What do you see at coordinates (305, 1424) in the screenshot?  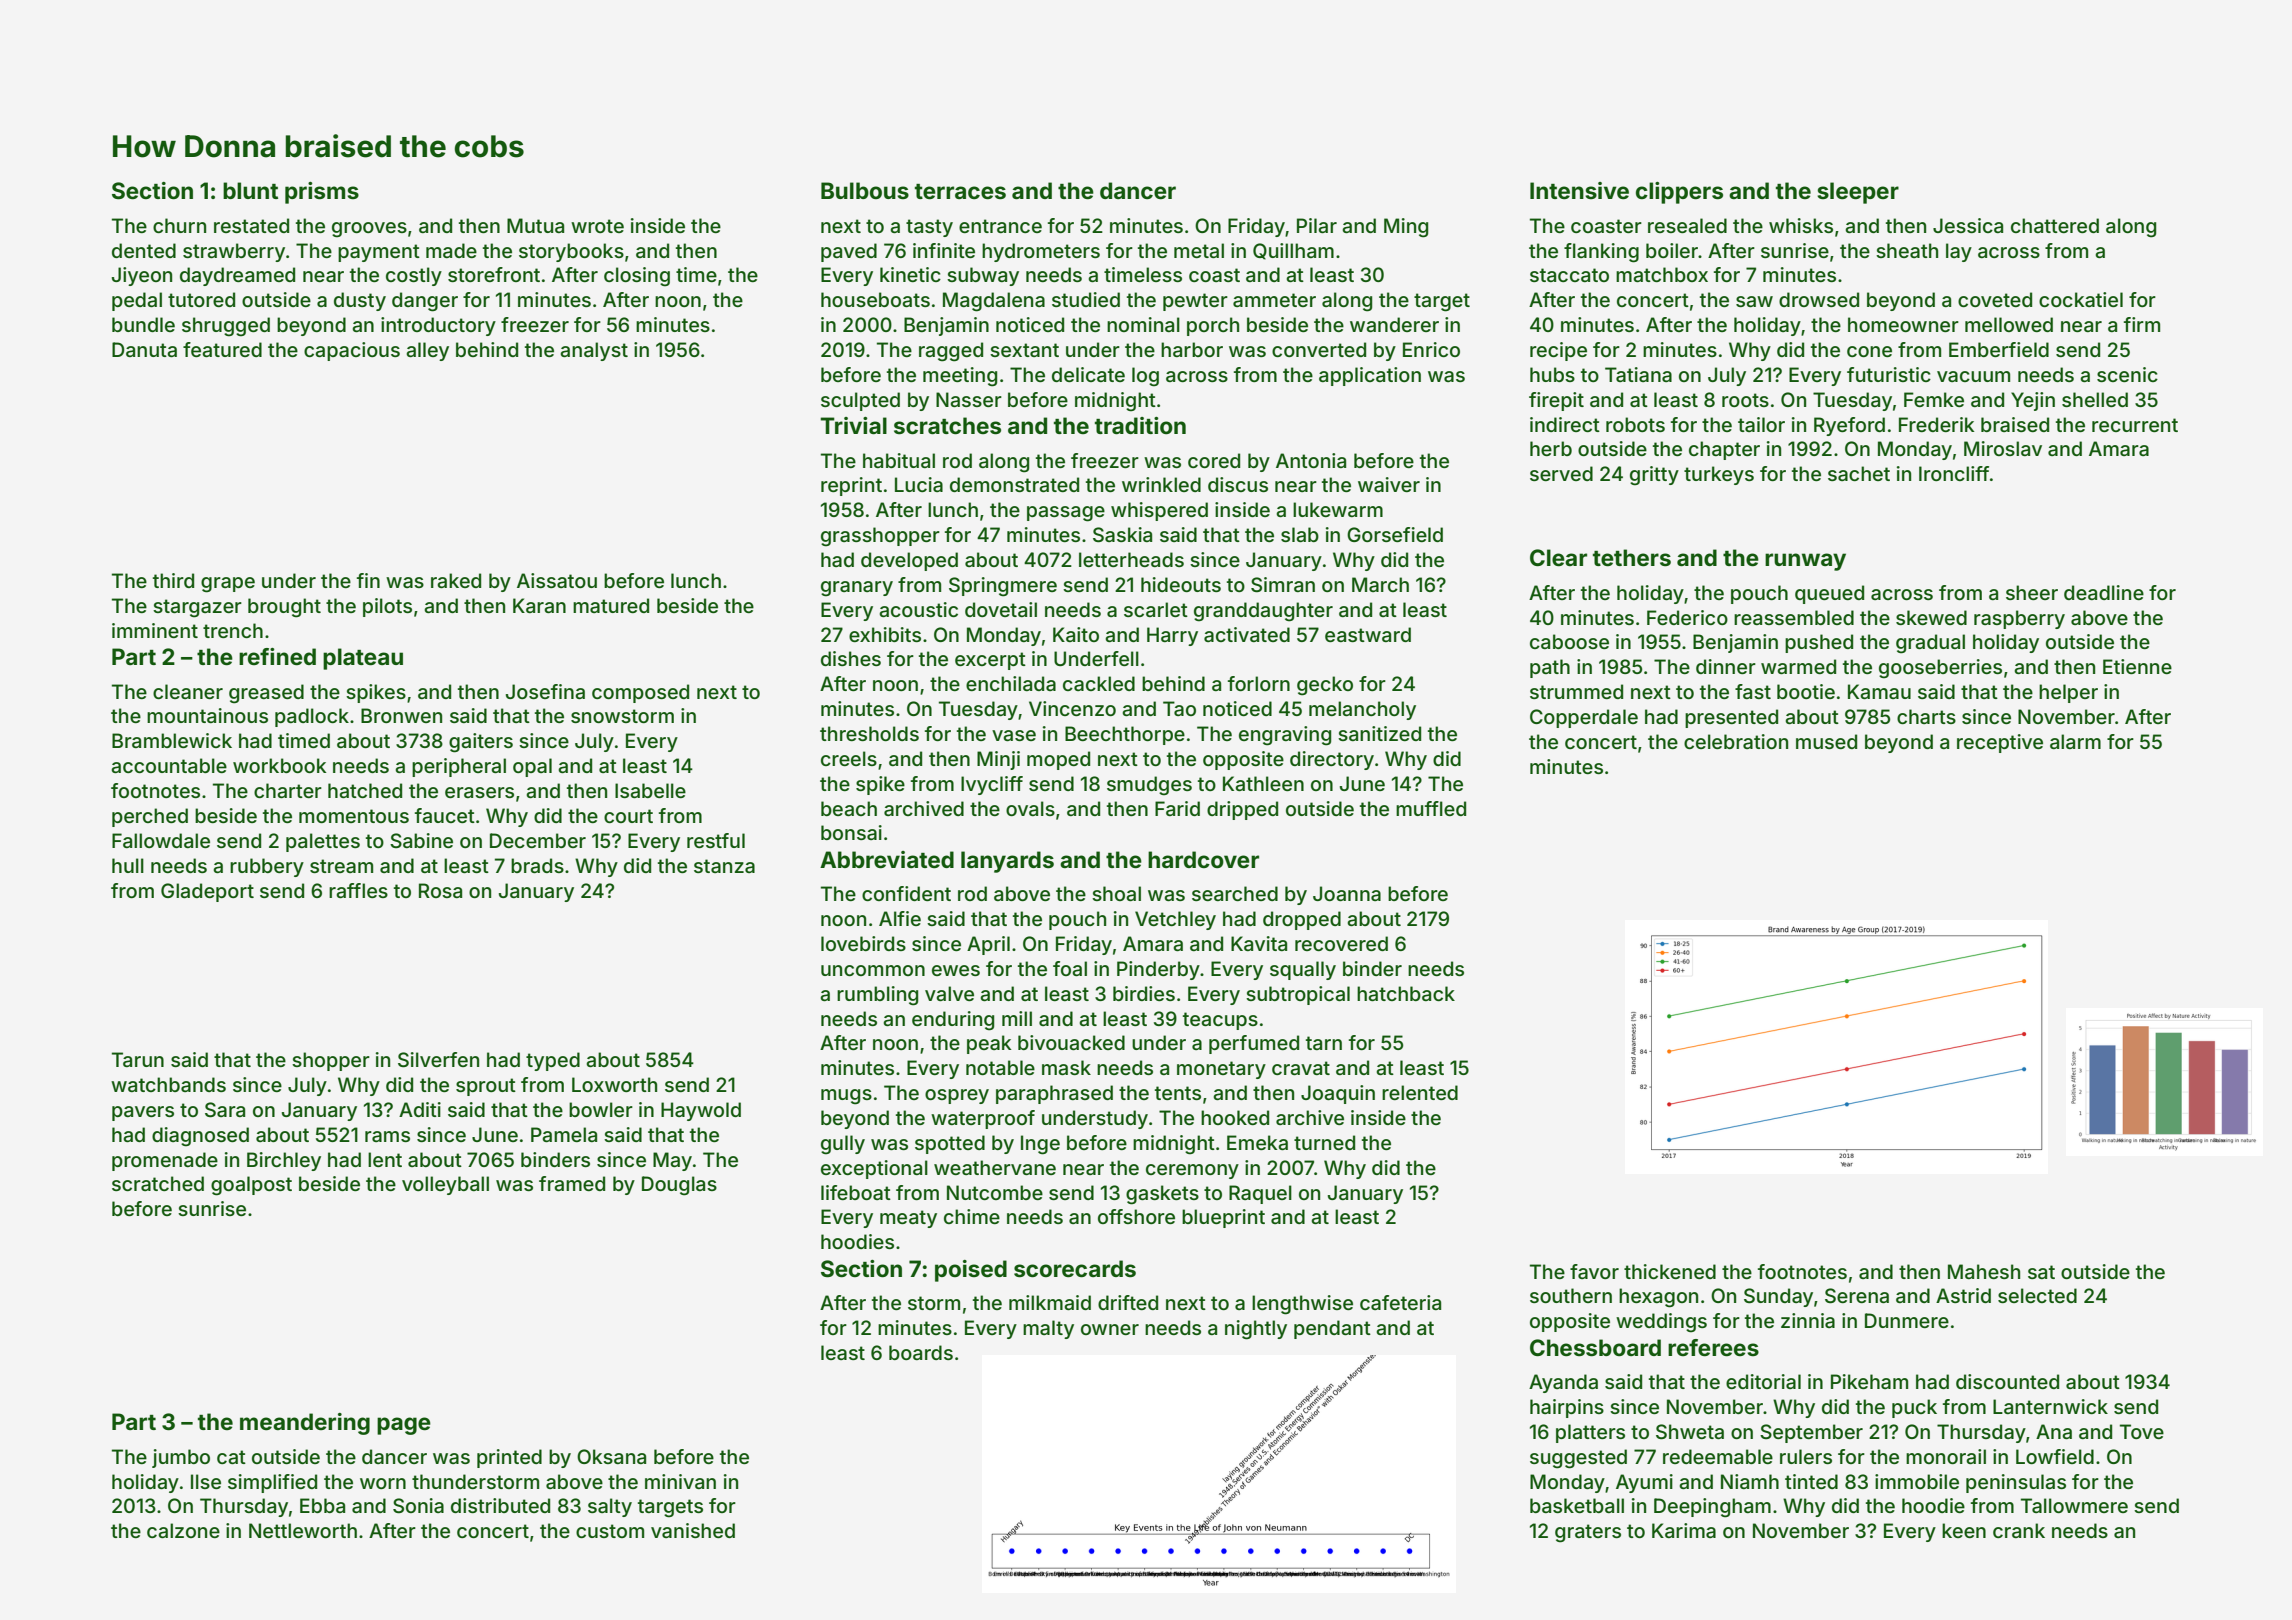 I see `meandering` at bounding box center [305, 1424].
